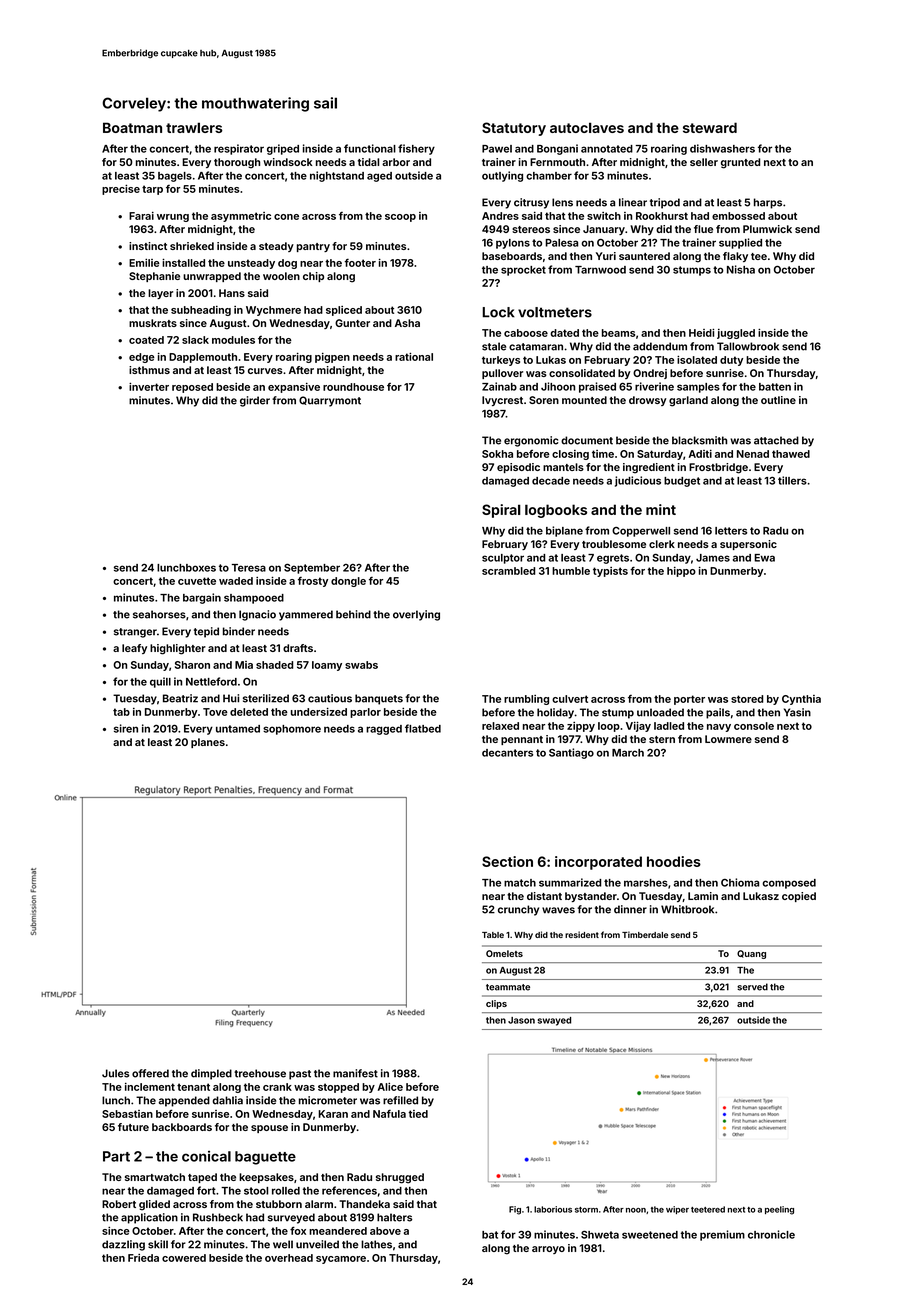 The width and height of the image is (924, 1308). I want to click on Statutory, so click(514, 129).
